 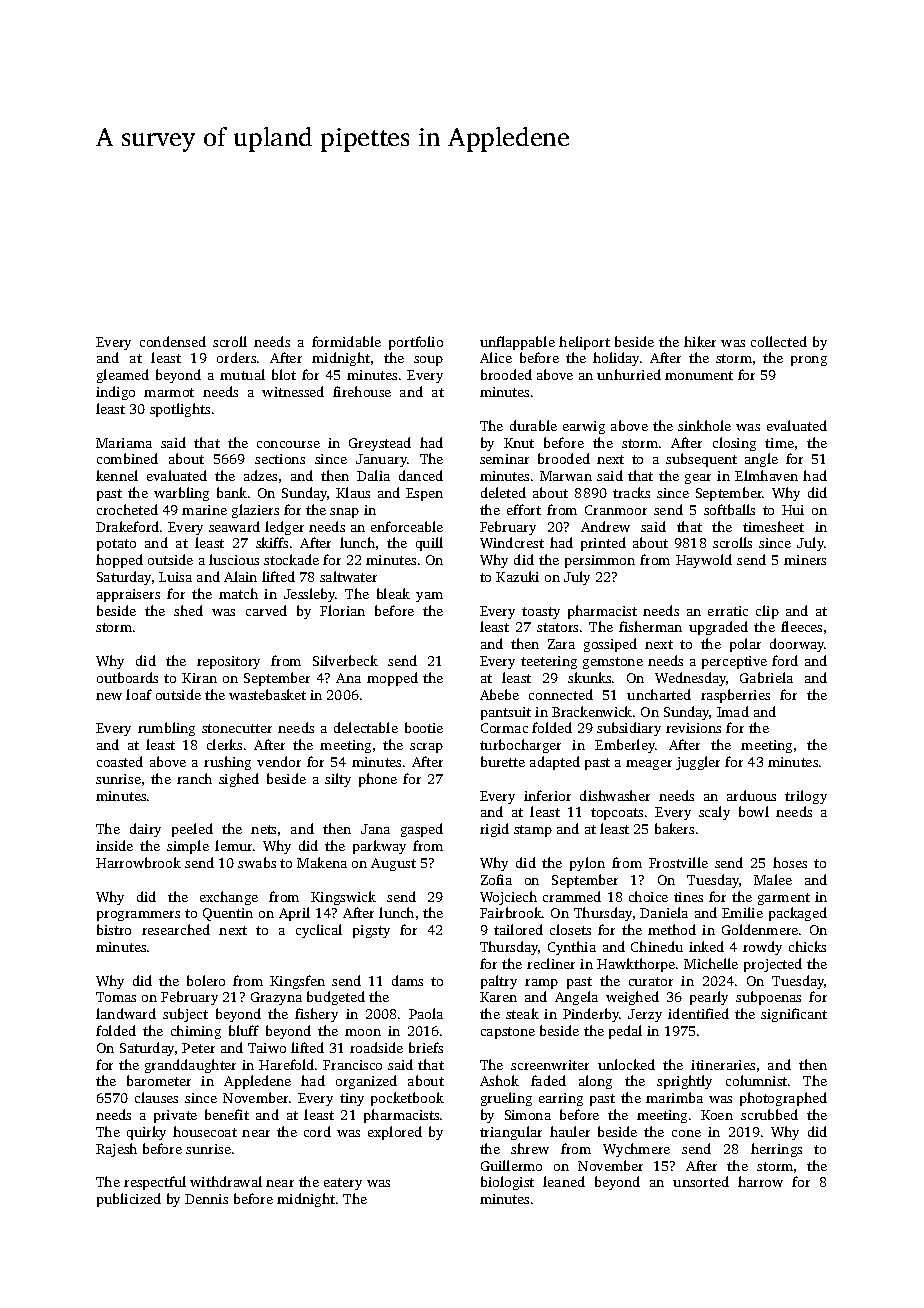 I want to click on shed, so click(x=188, y=610).
